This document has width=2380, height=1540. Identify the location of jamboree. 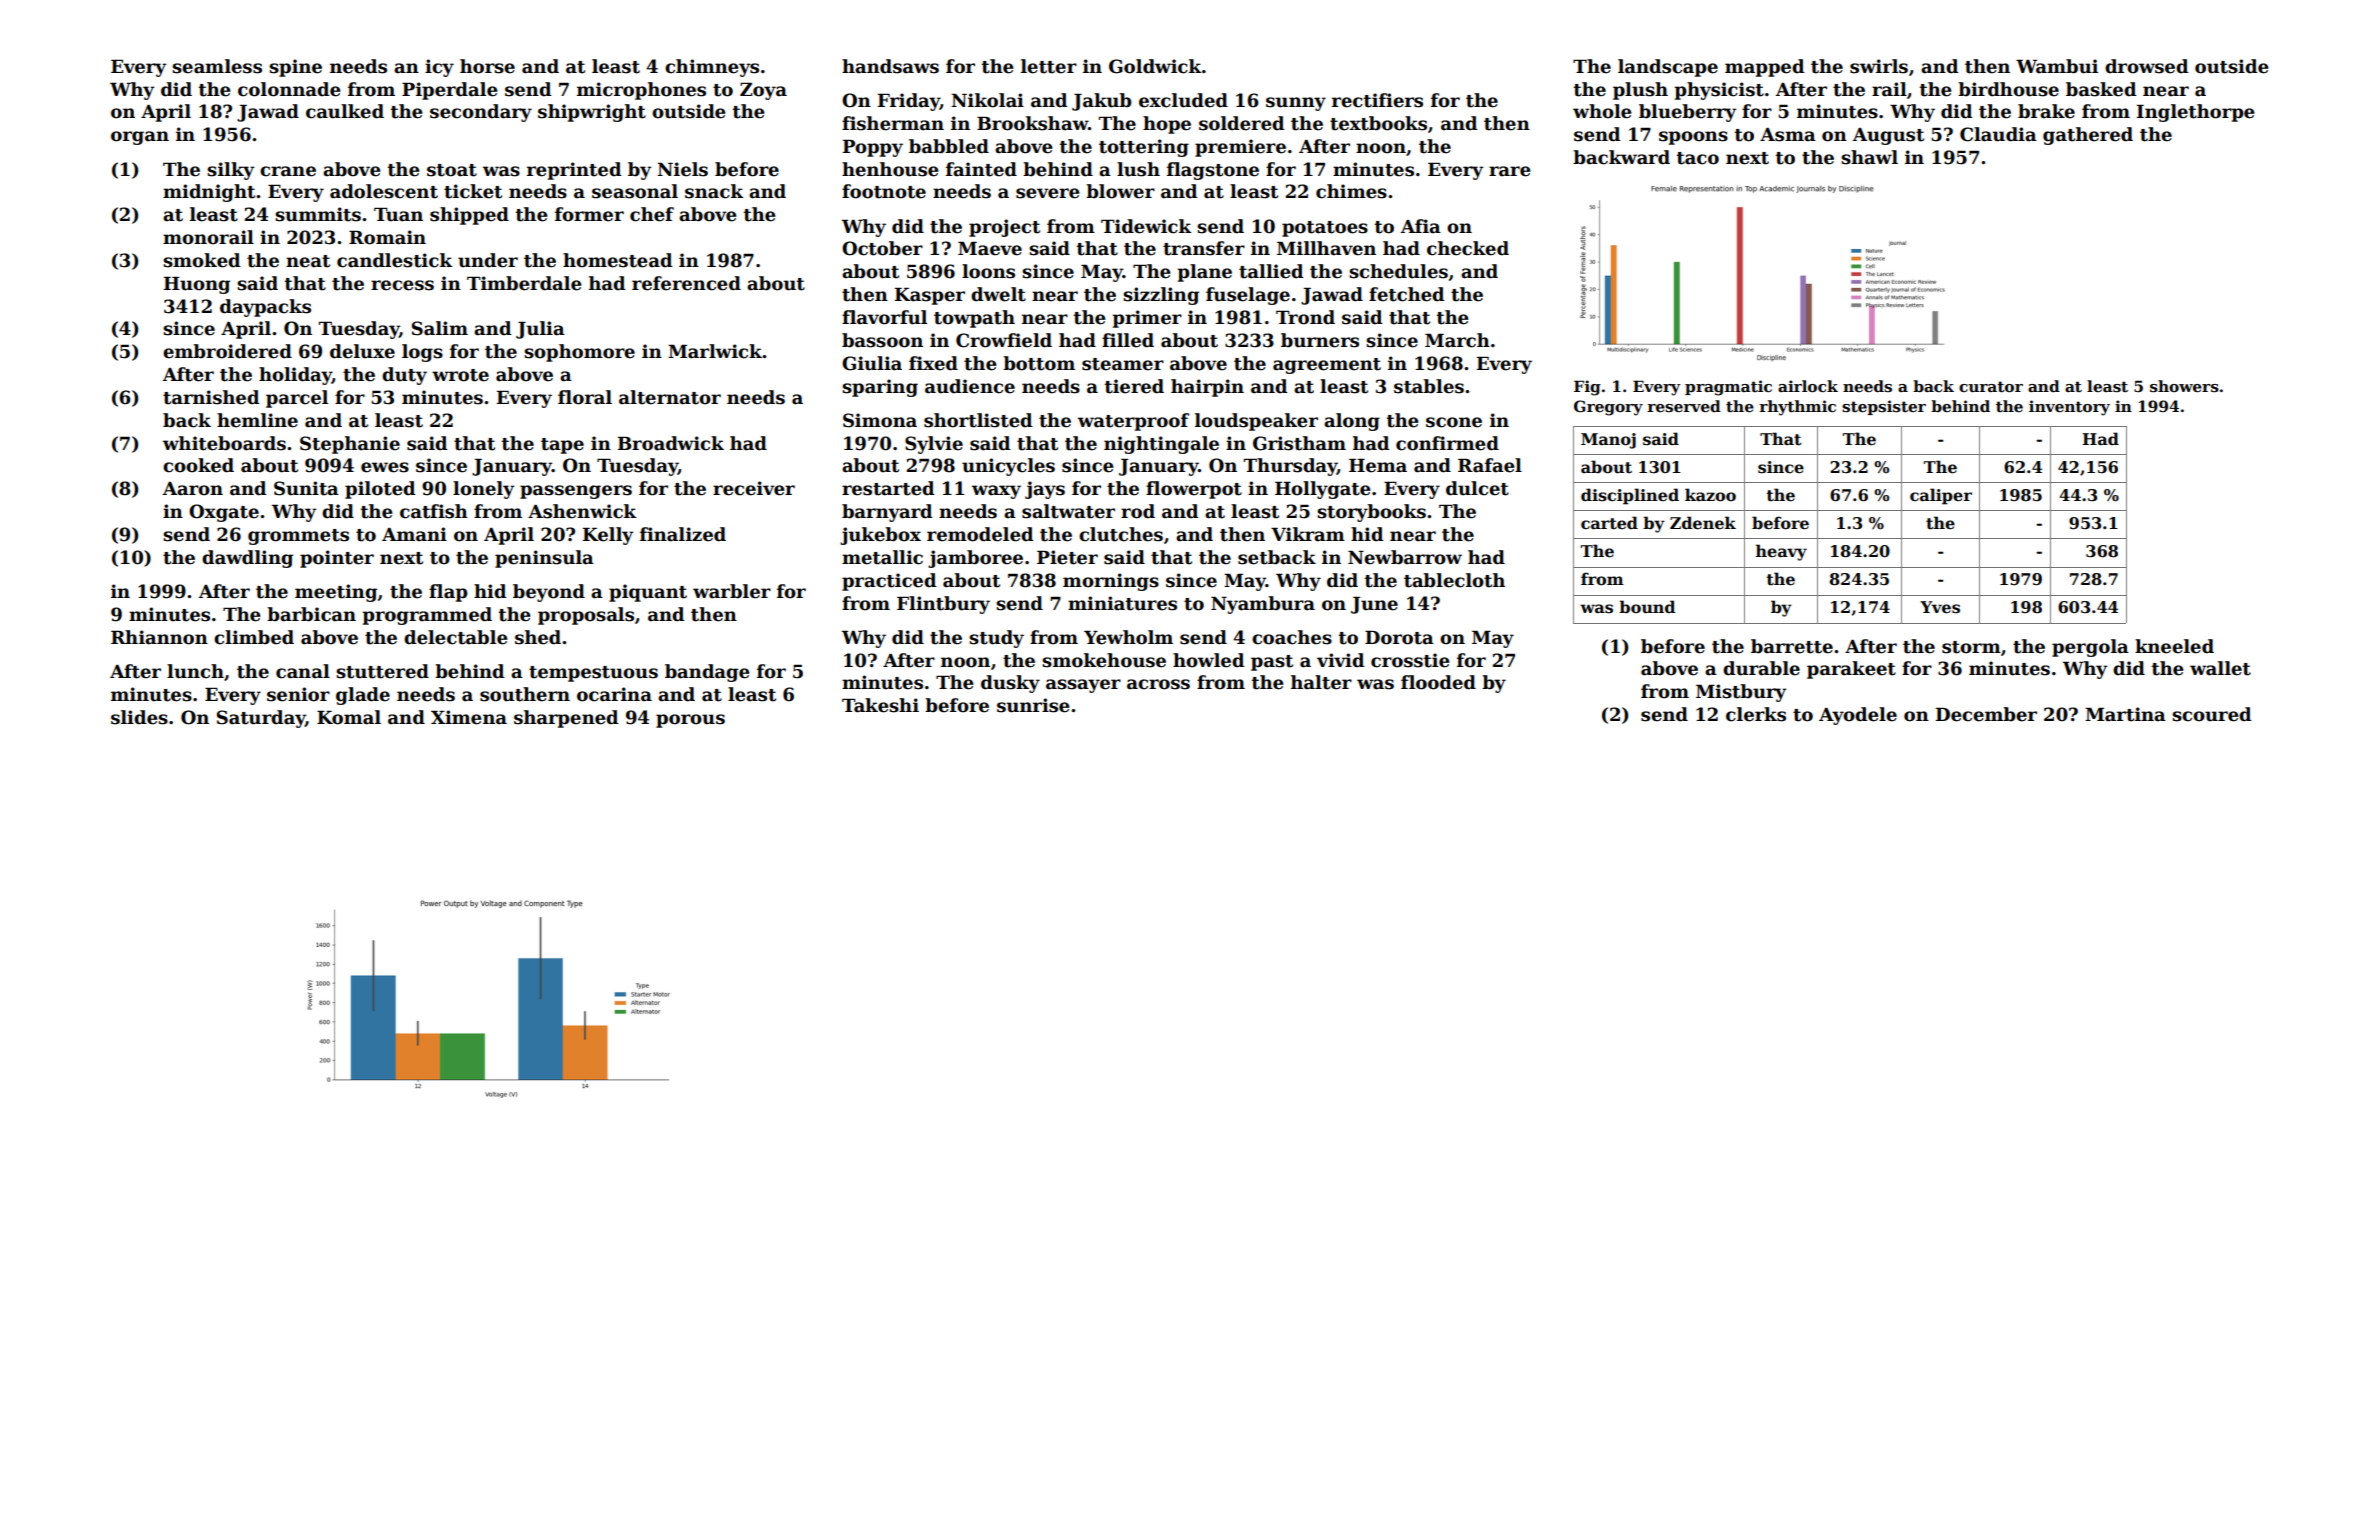
(975, 559).
